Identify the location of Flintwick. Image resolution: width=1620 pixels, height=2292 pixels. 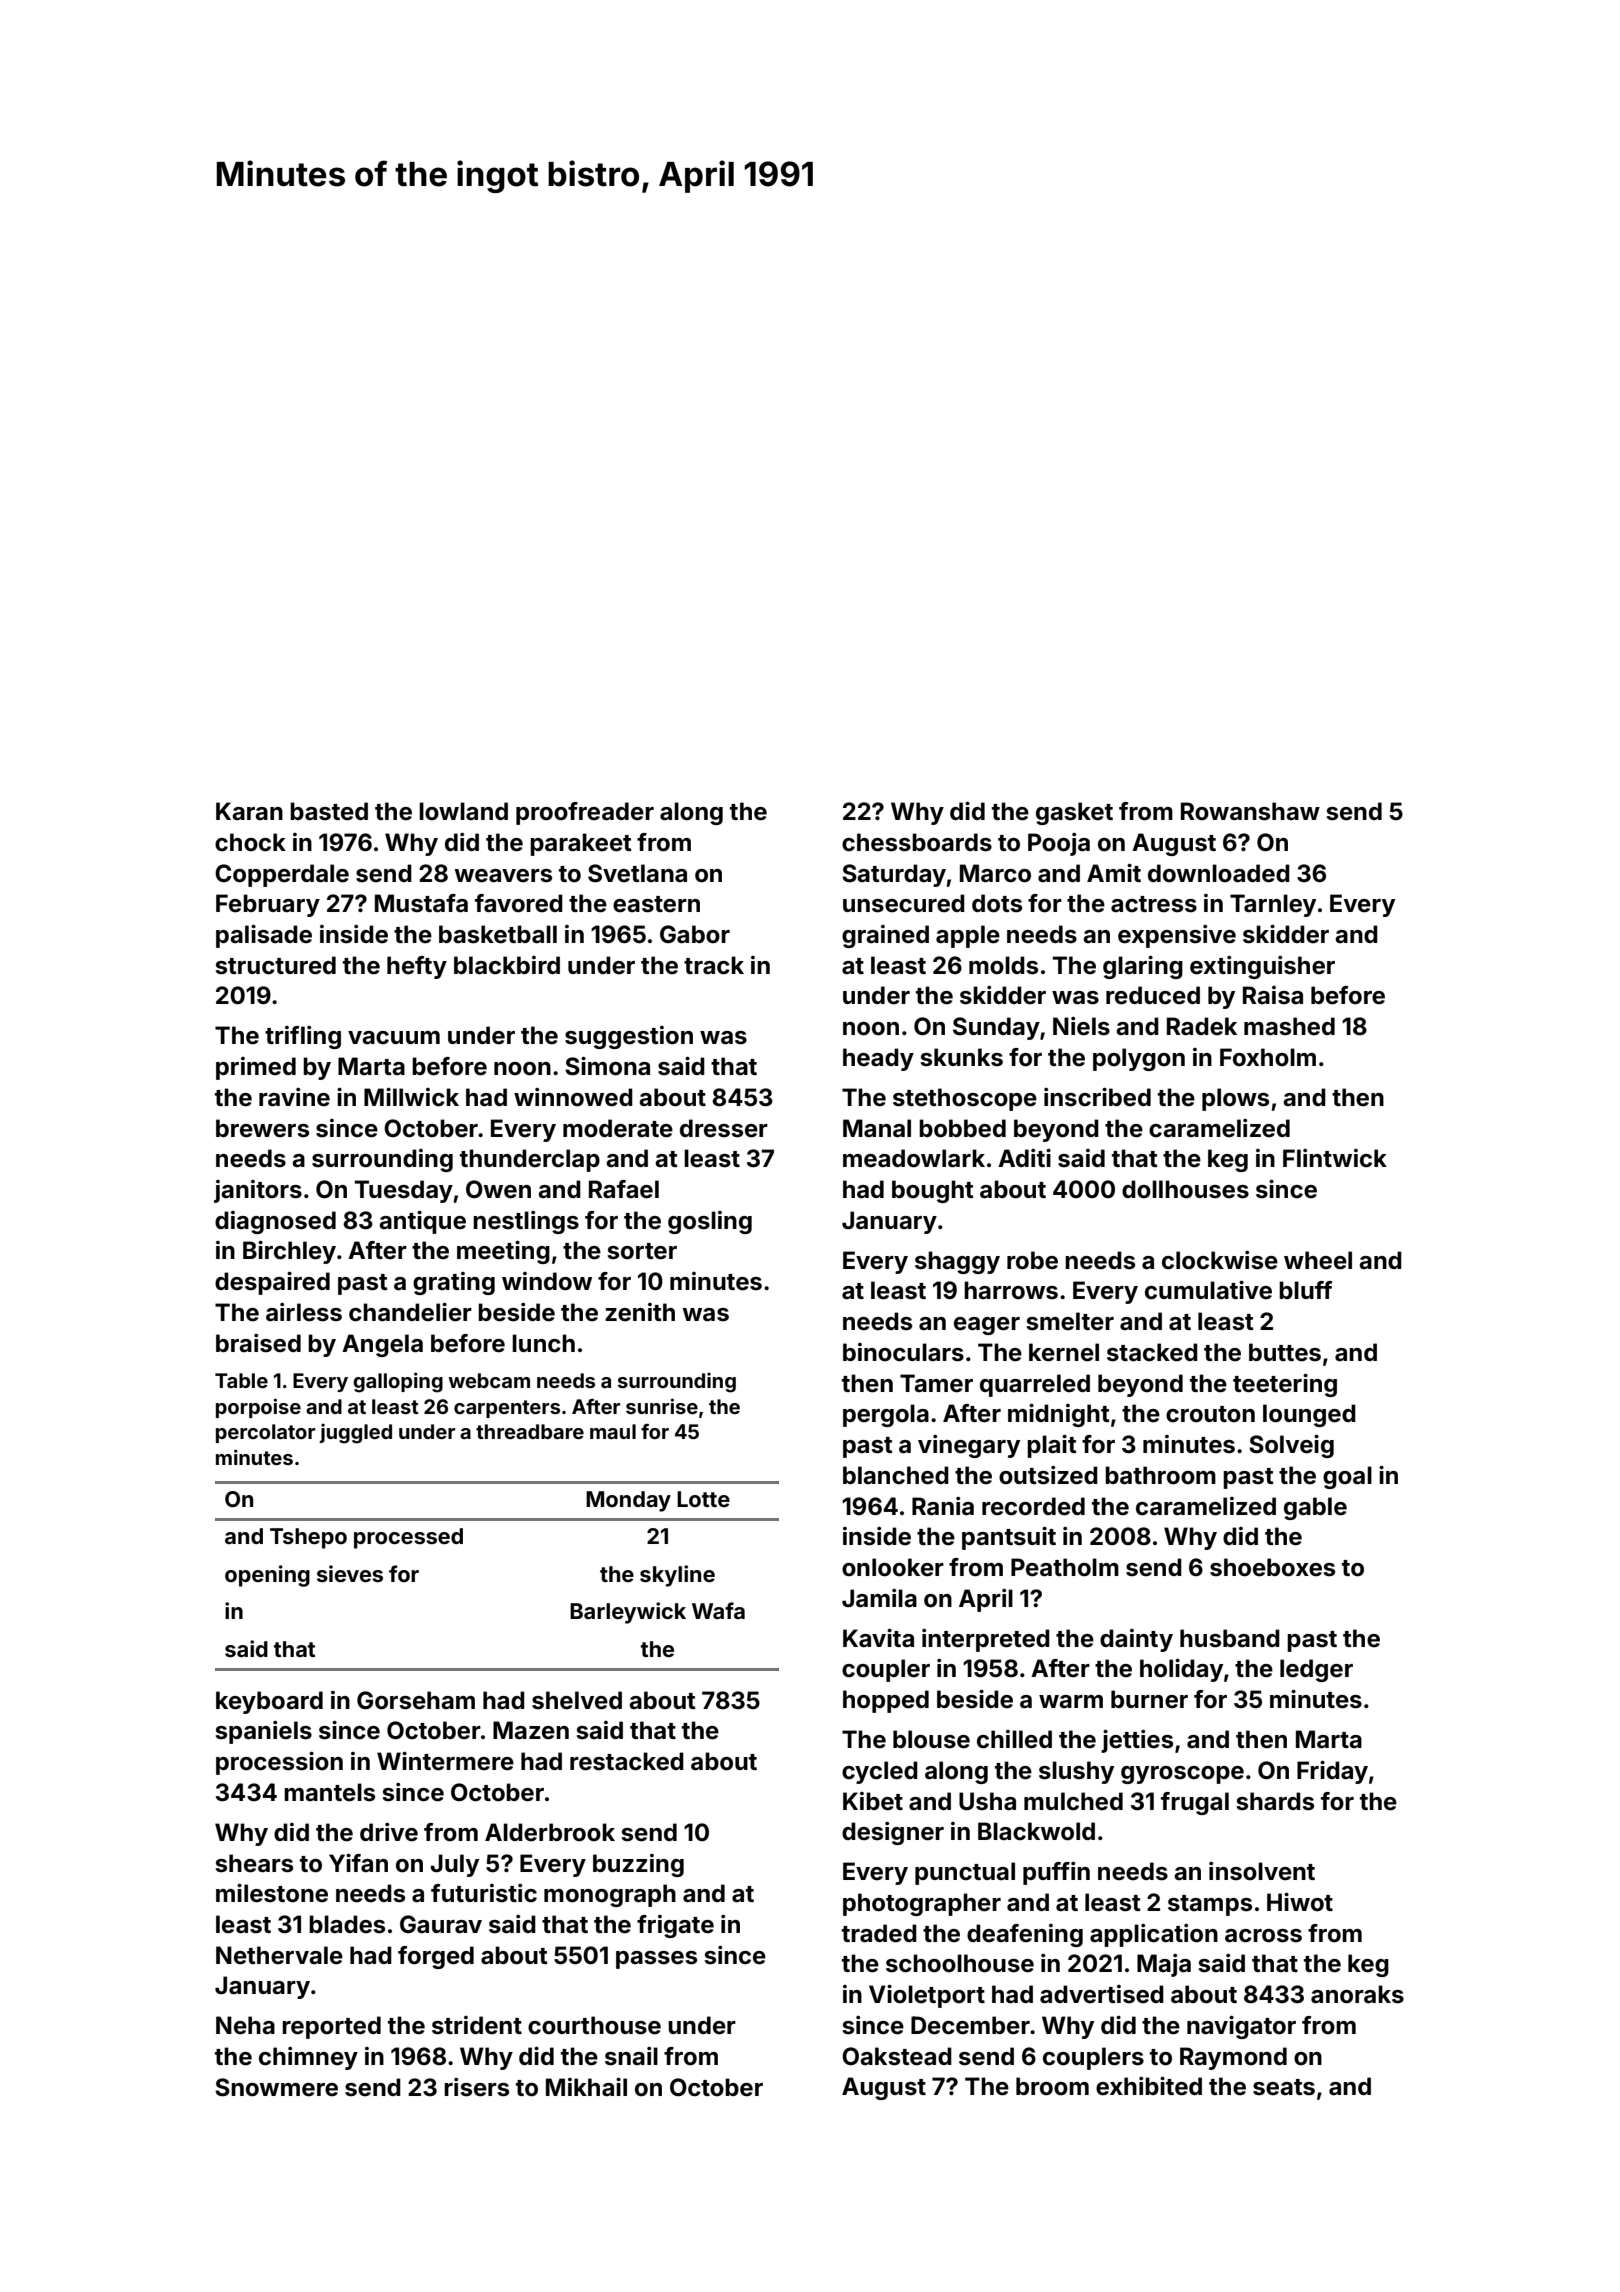
(1335, 1158).
